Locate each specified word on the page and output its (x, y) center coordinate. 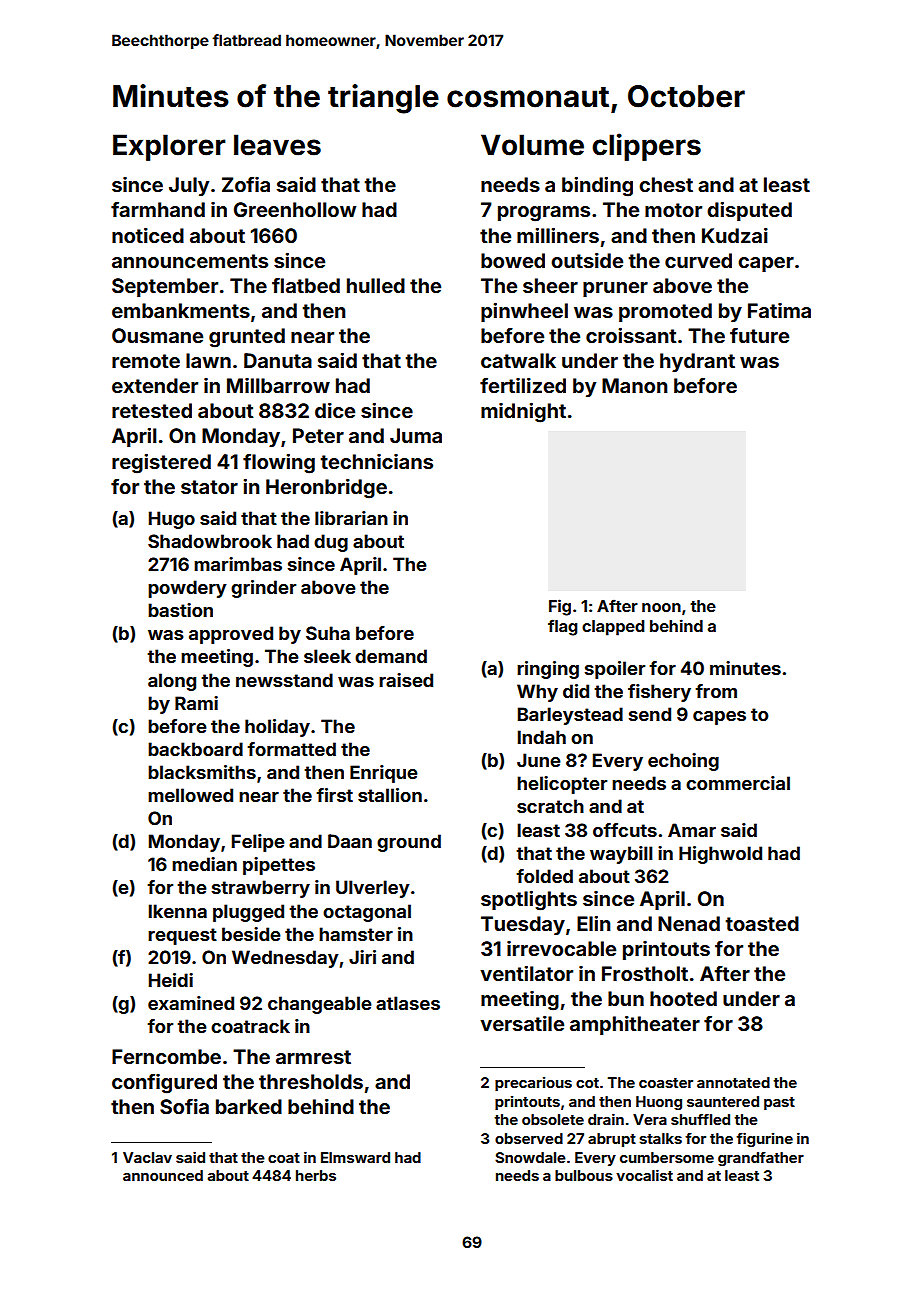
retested (152, 410)
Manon (634, 385)
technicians (377, 461)
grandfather (761, 1159)
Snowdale (530, 1157)
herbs (316, 1175)
